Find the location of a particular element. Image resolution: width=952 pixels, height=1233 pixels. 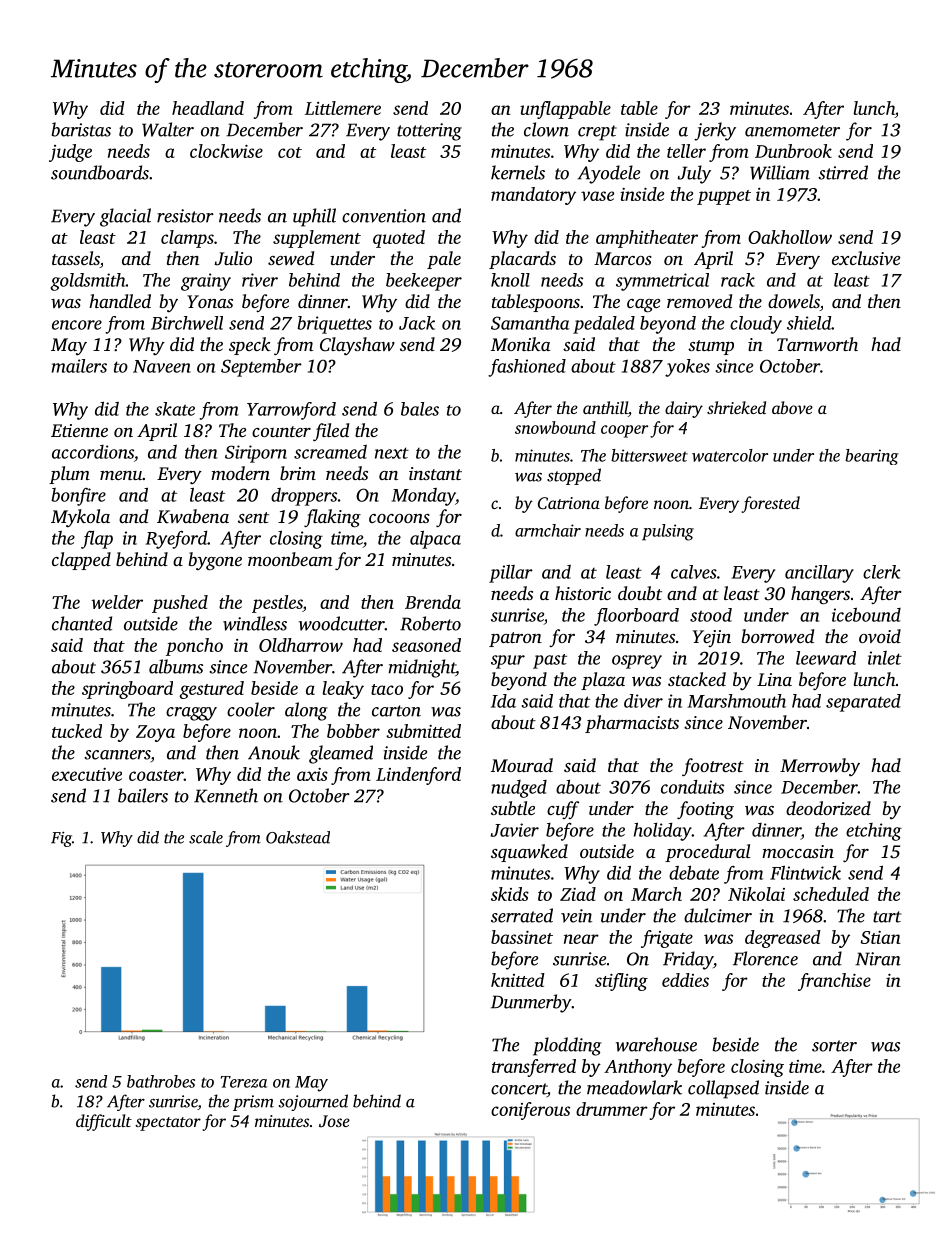

cocoons is located at coordinates (399, 518).
